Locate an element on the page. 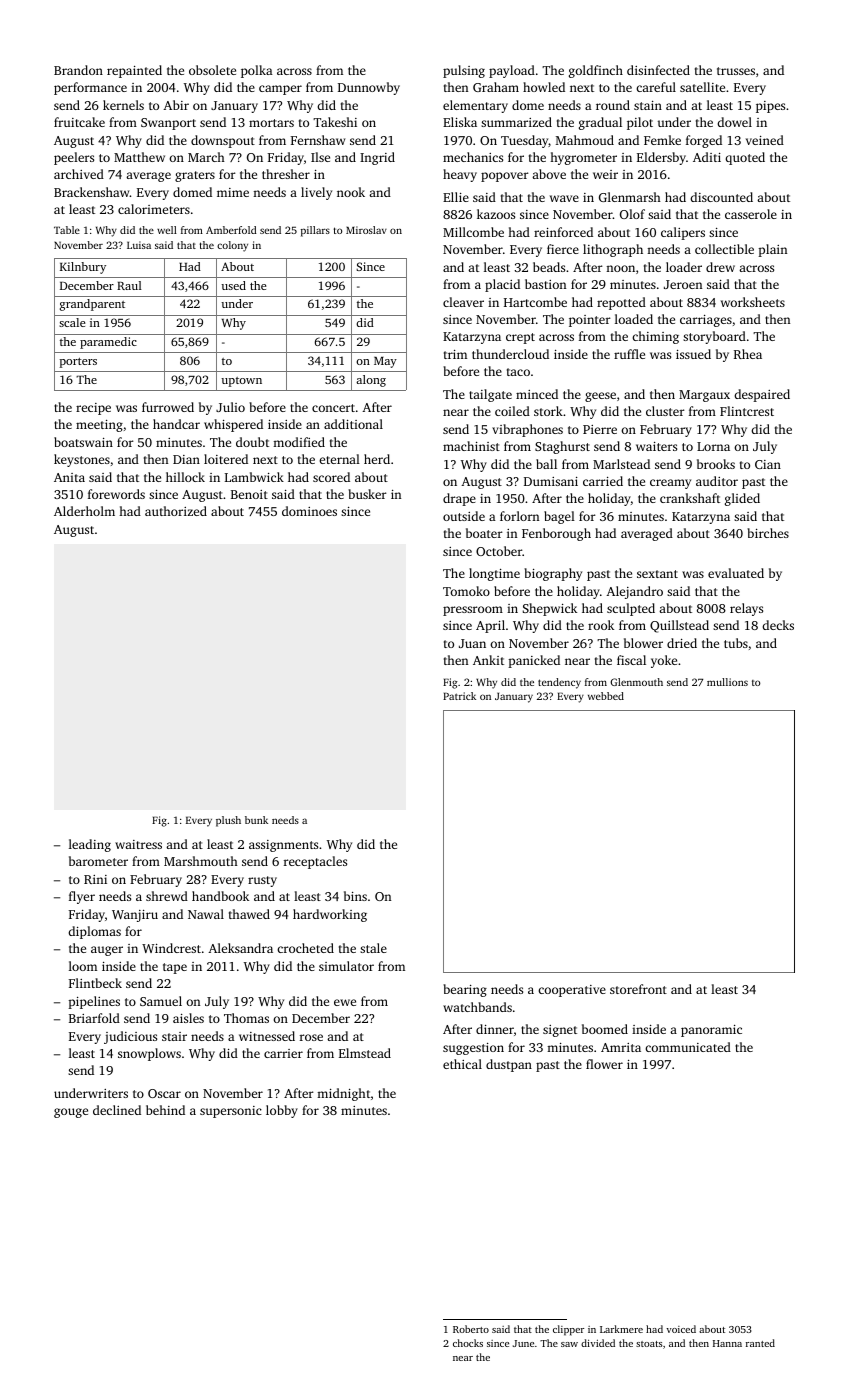 This page has height=1400, width=849. glided is located at coordinates (742, 499).
